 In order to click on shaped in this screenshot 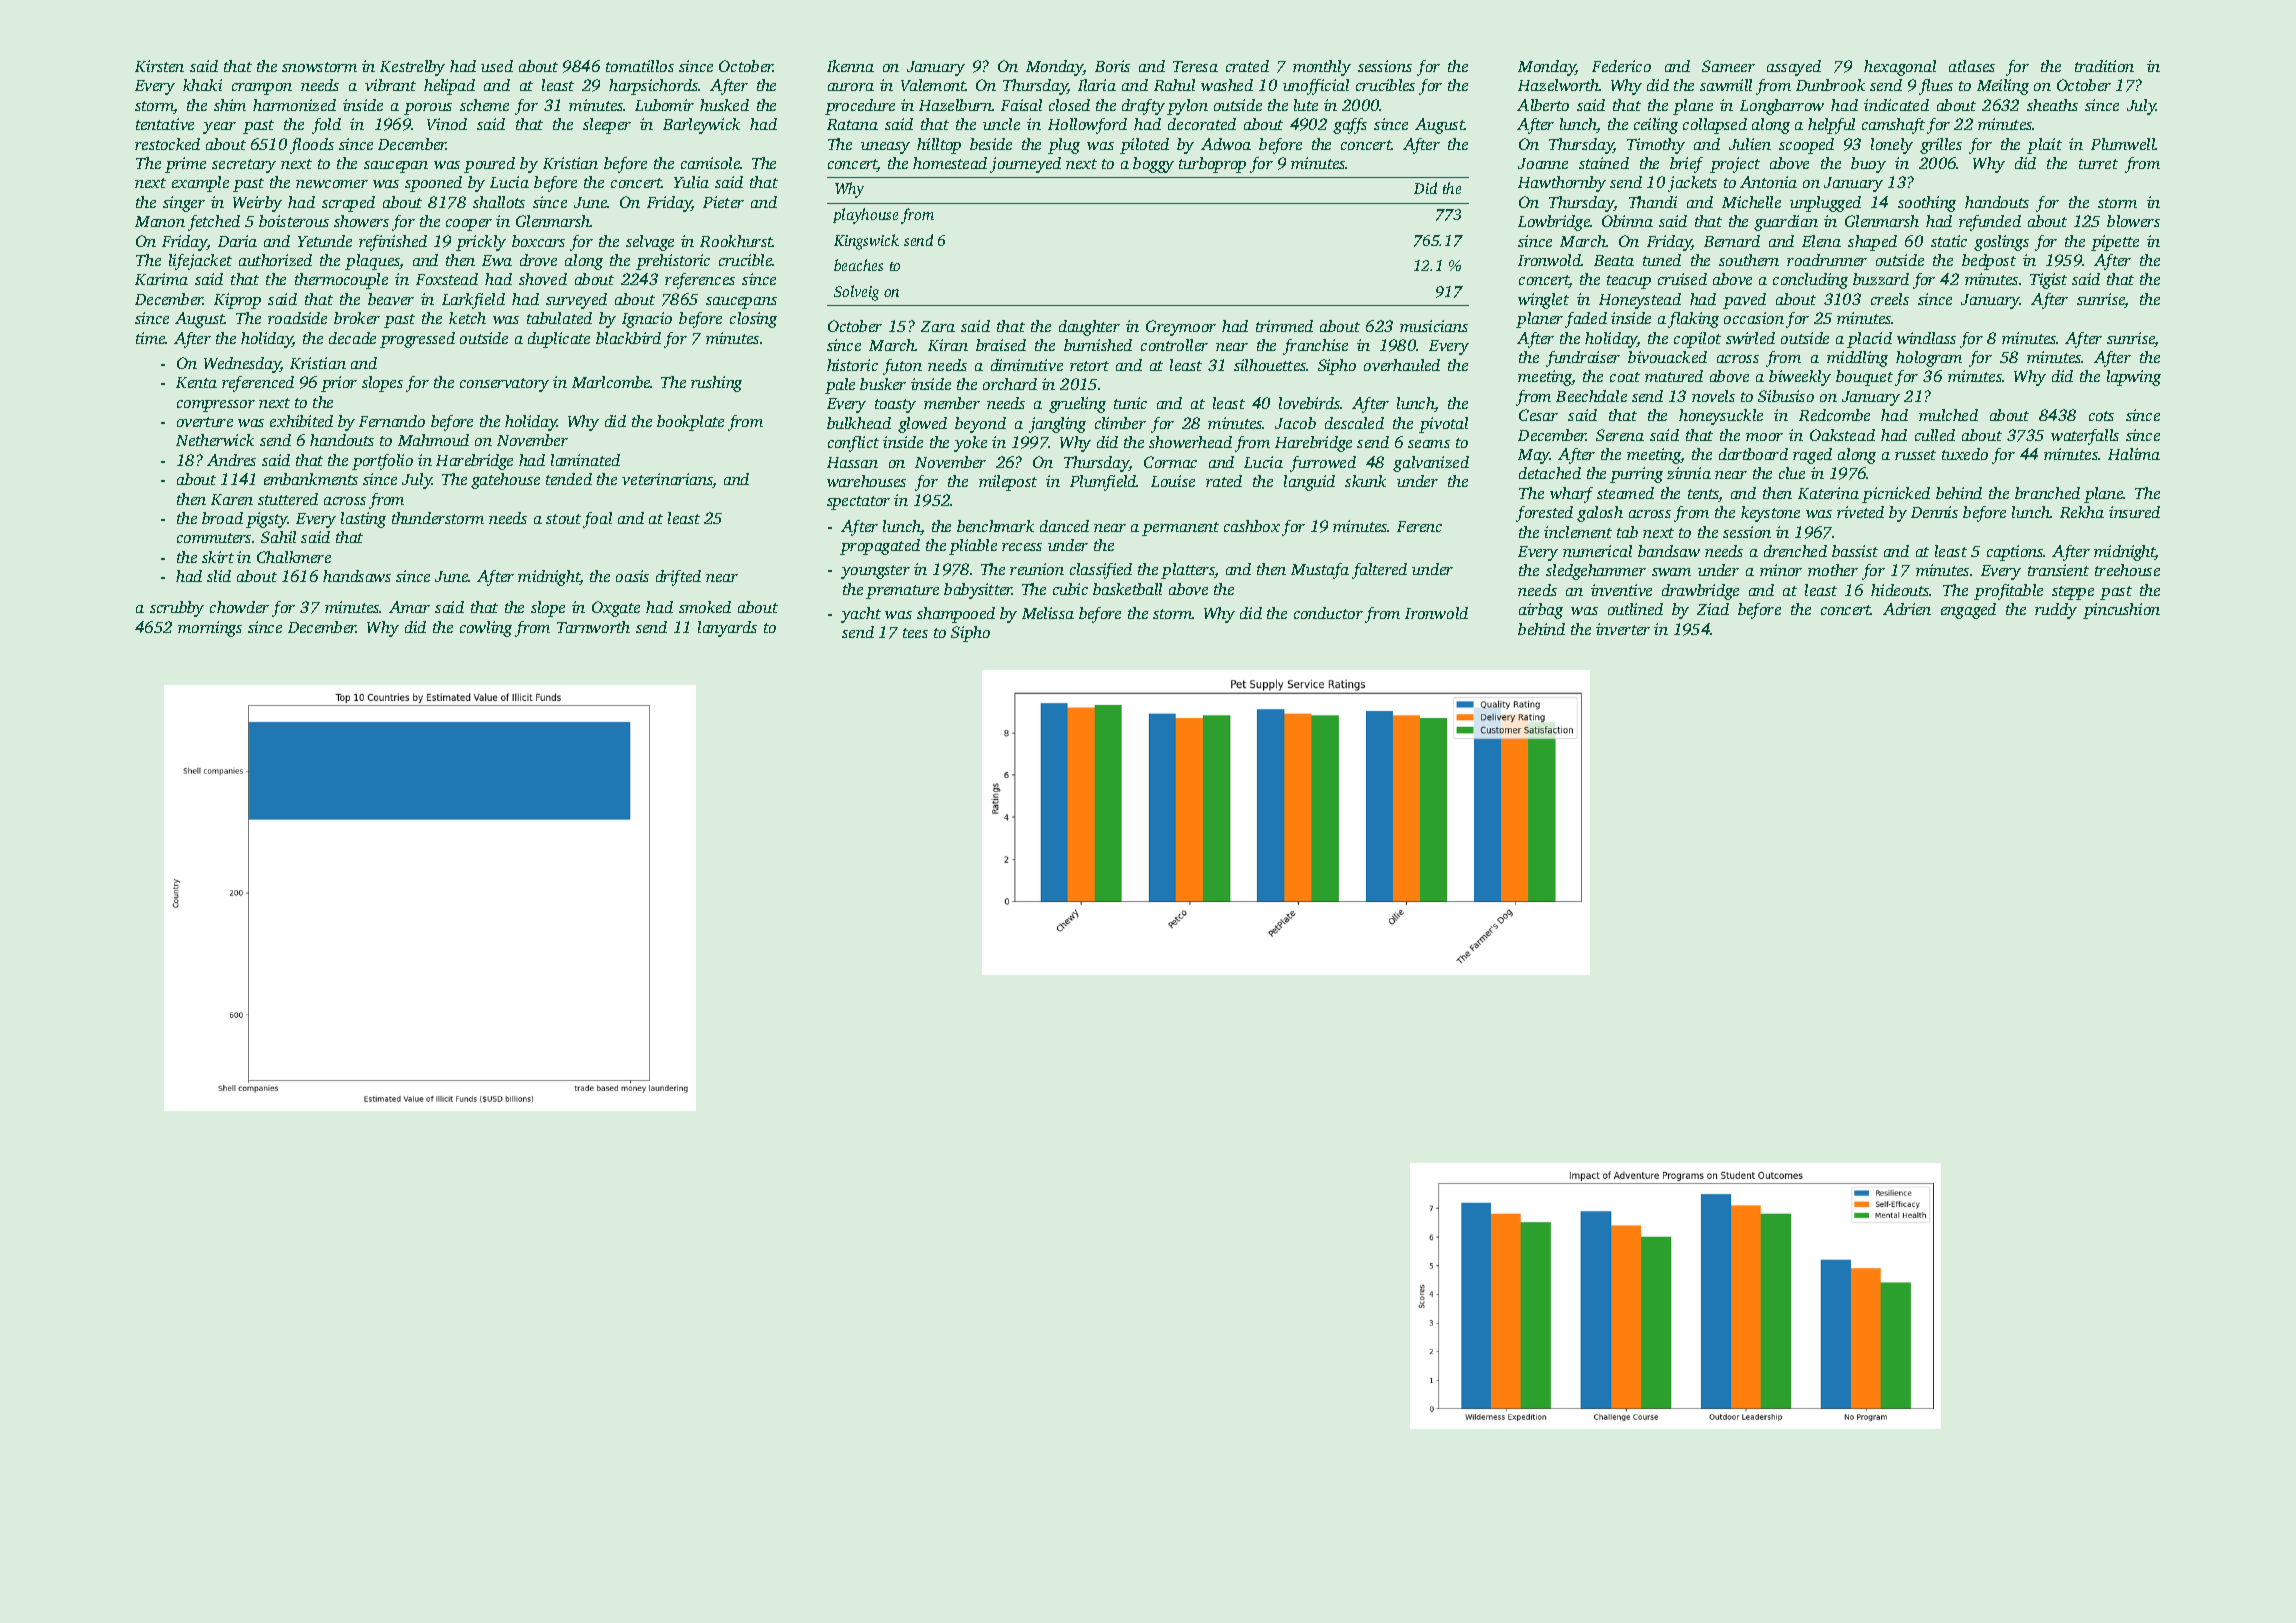, I will do `click(1872, 243)`.
